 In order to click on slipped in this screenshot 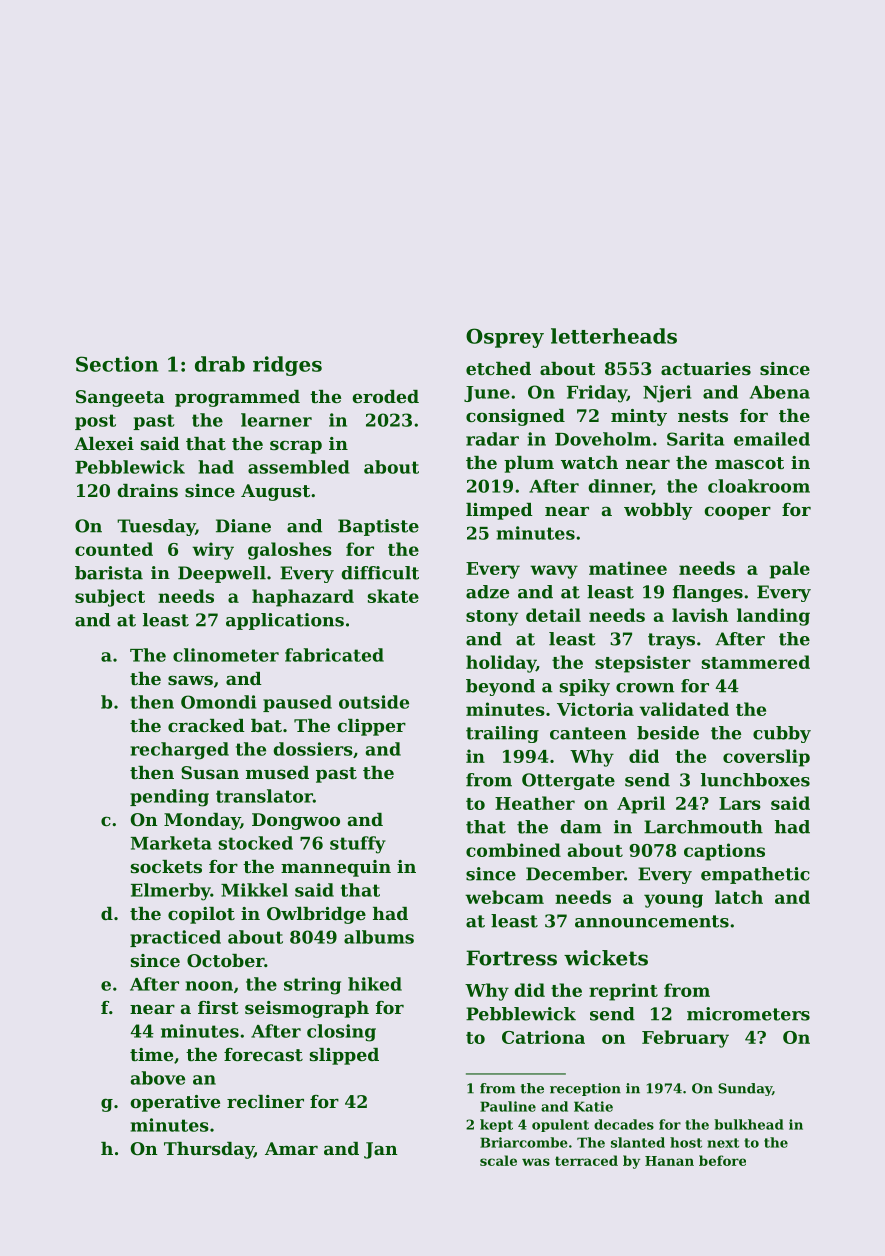, I will do `click(344, 1056)`.
